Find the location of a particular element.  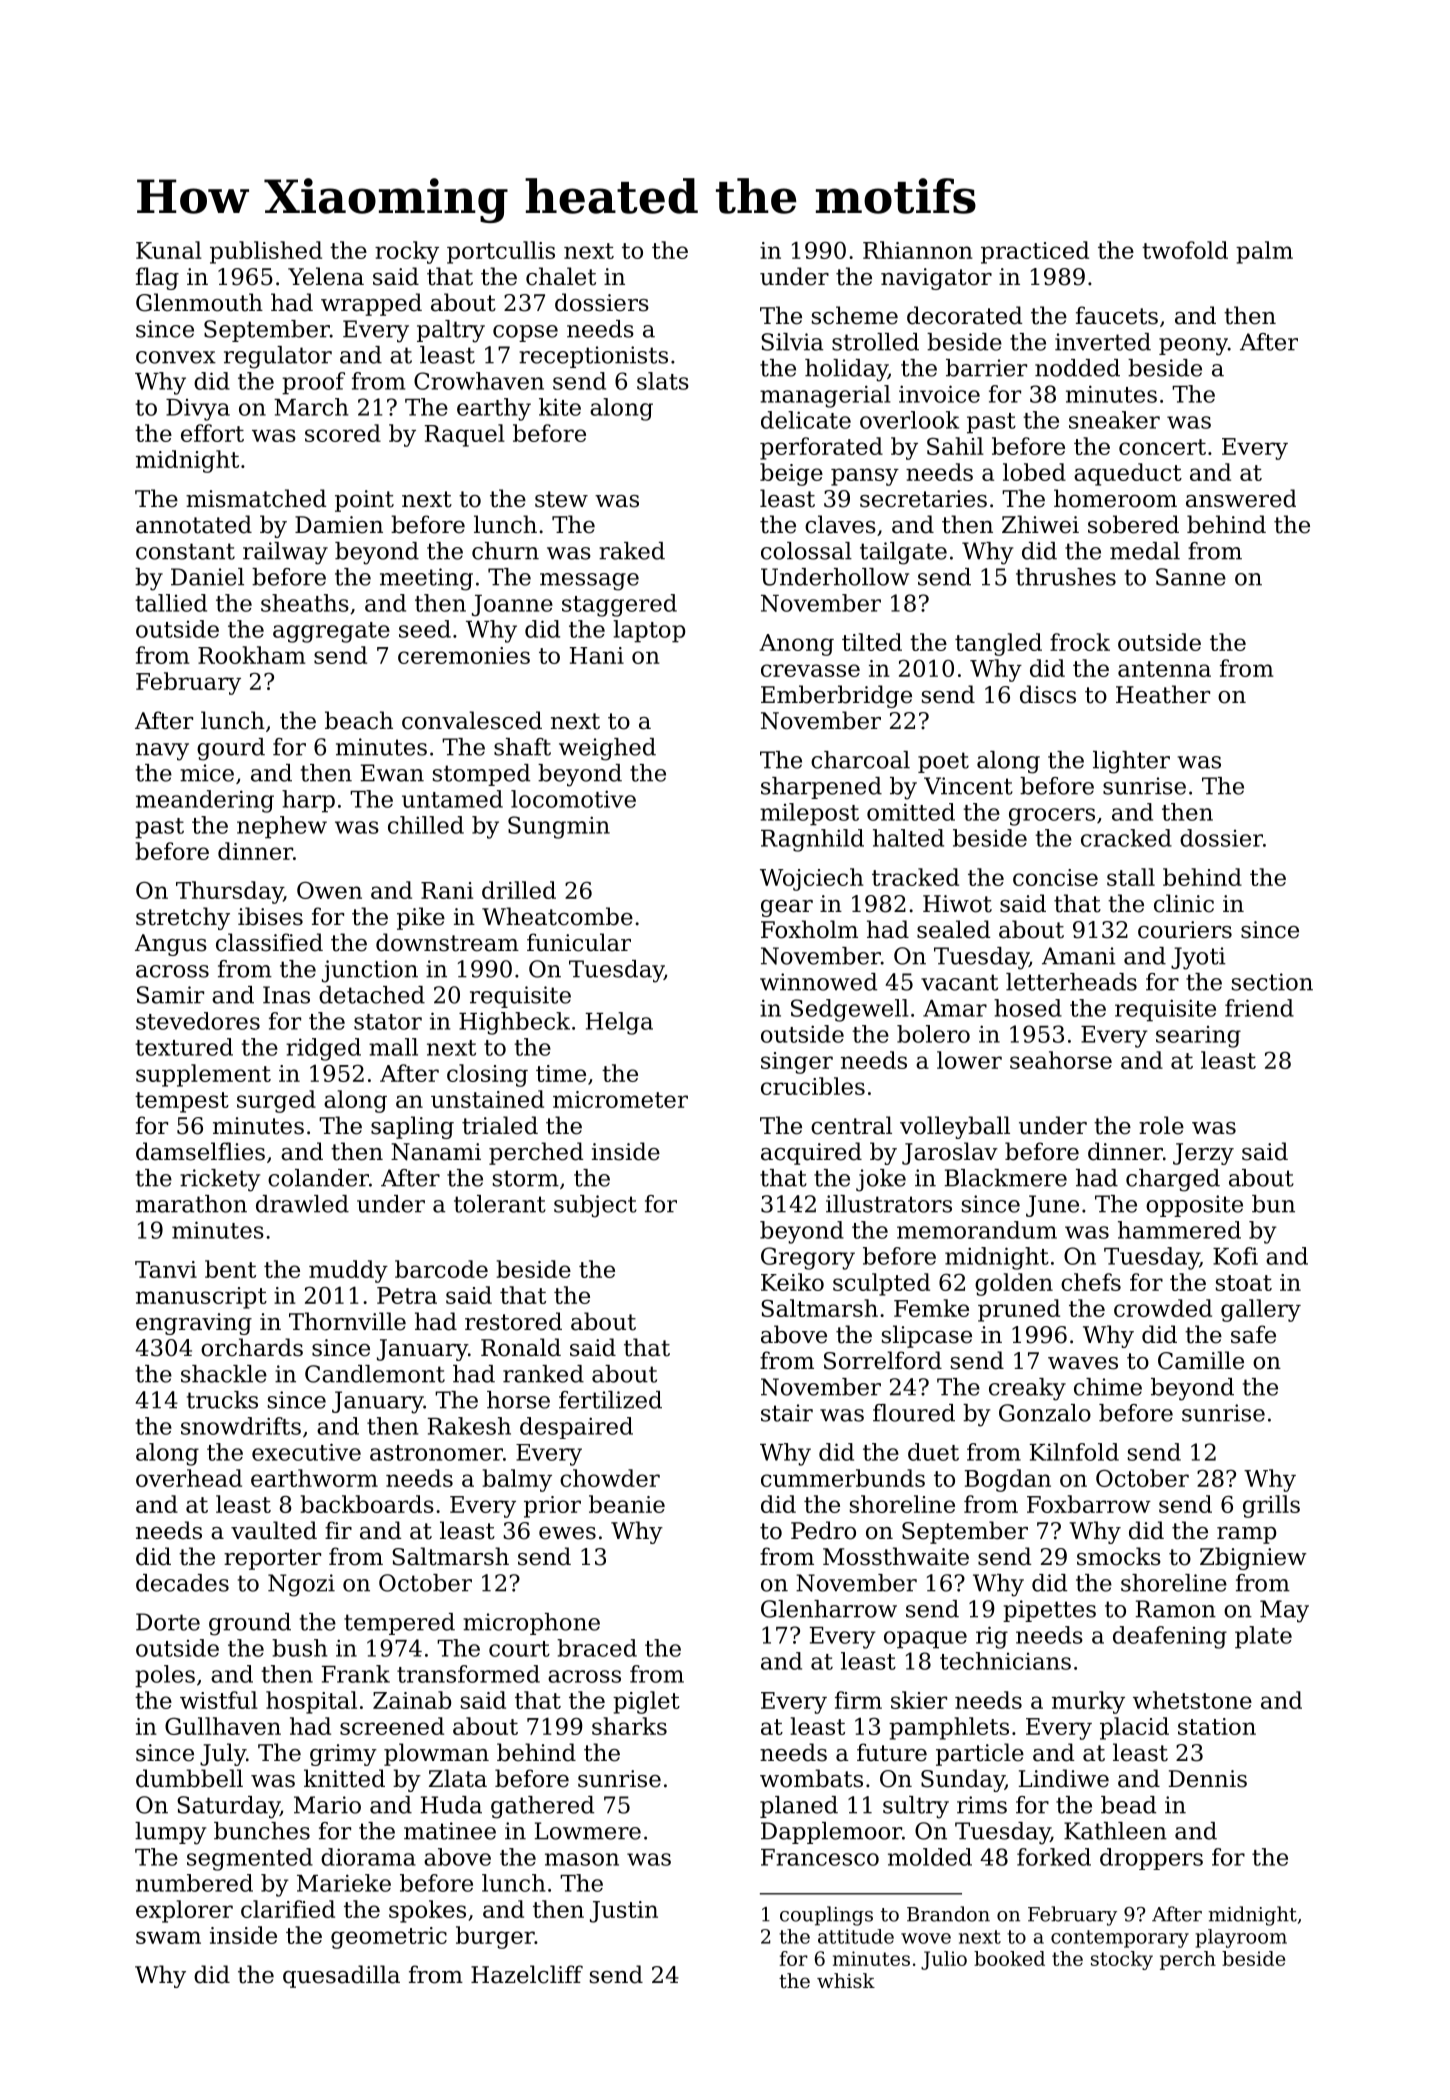

funicular is located at coordinates (579, 942).
